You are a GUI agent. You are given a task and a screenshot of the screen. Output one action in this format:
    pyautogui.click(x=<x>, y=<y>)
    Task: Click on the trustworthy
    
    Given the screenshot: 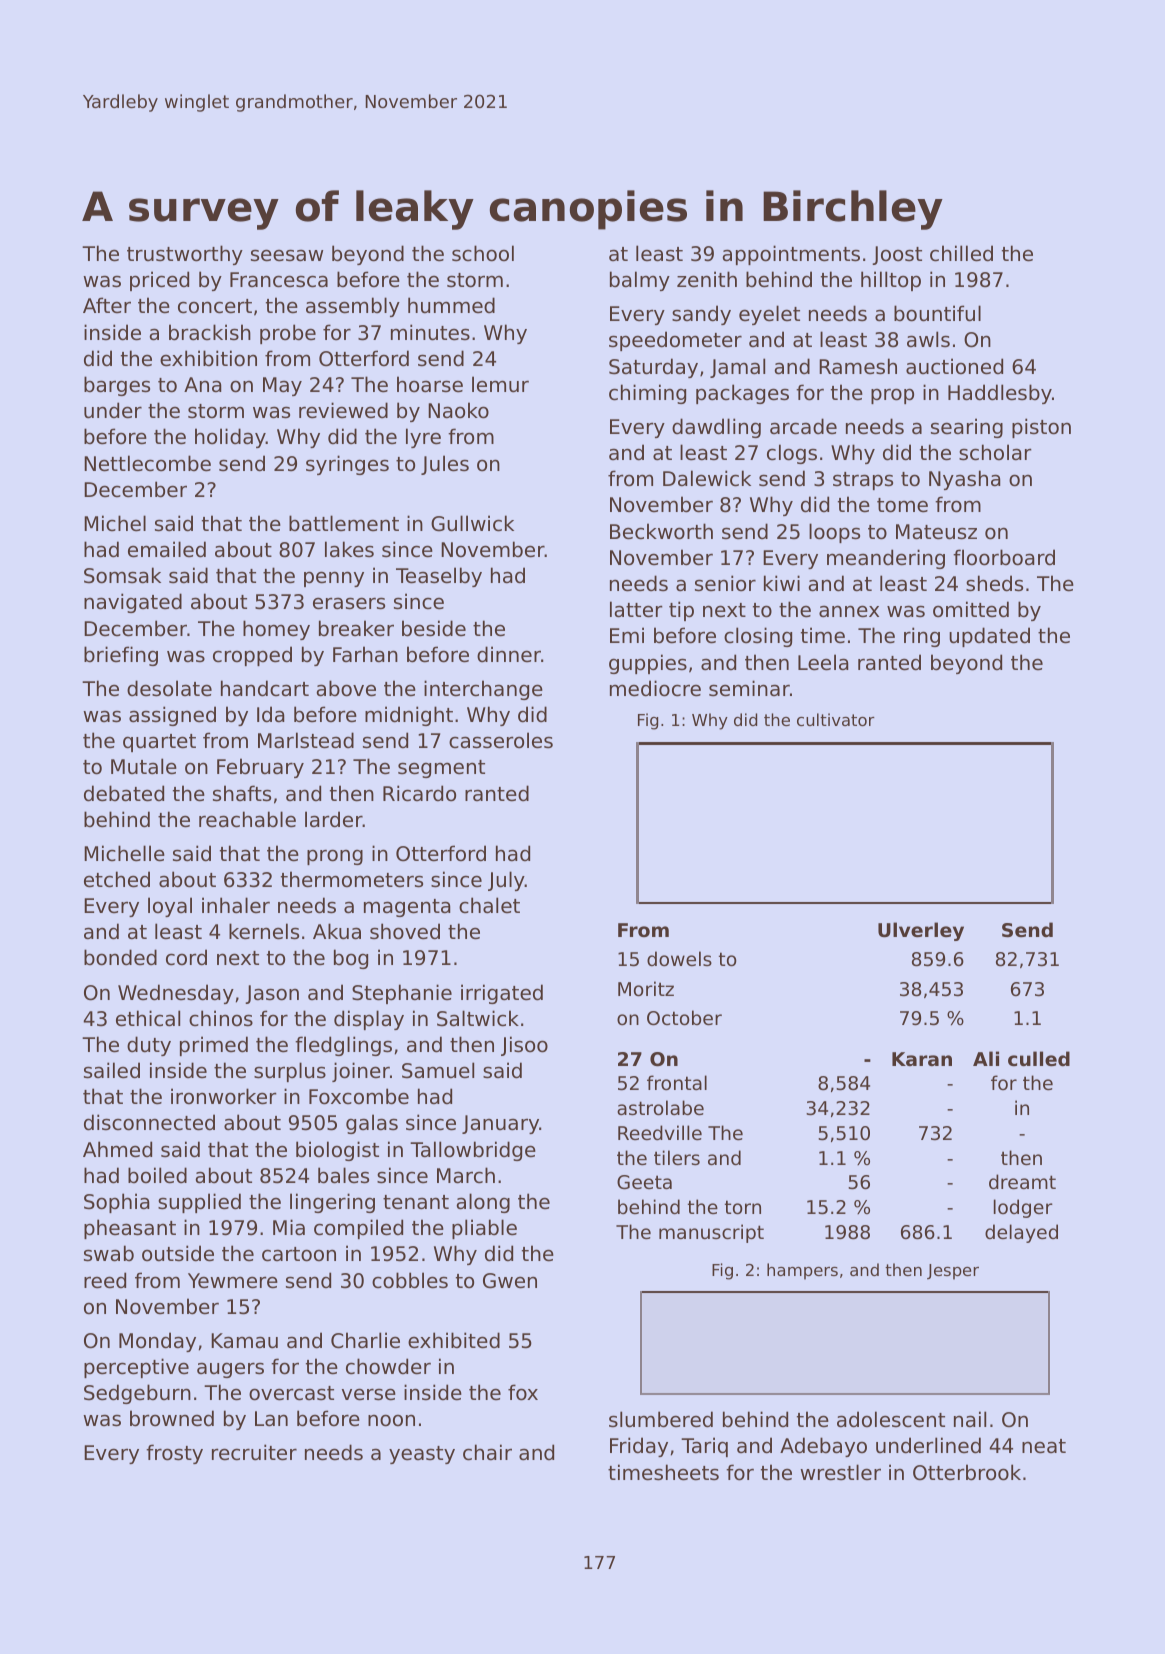 What is the action you would take?
    pyautogui.click(x=185, y=255)
